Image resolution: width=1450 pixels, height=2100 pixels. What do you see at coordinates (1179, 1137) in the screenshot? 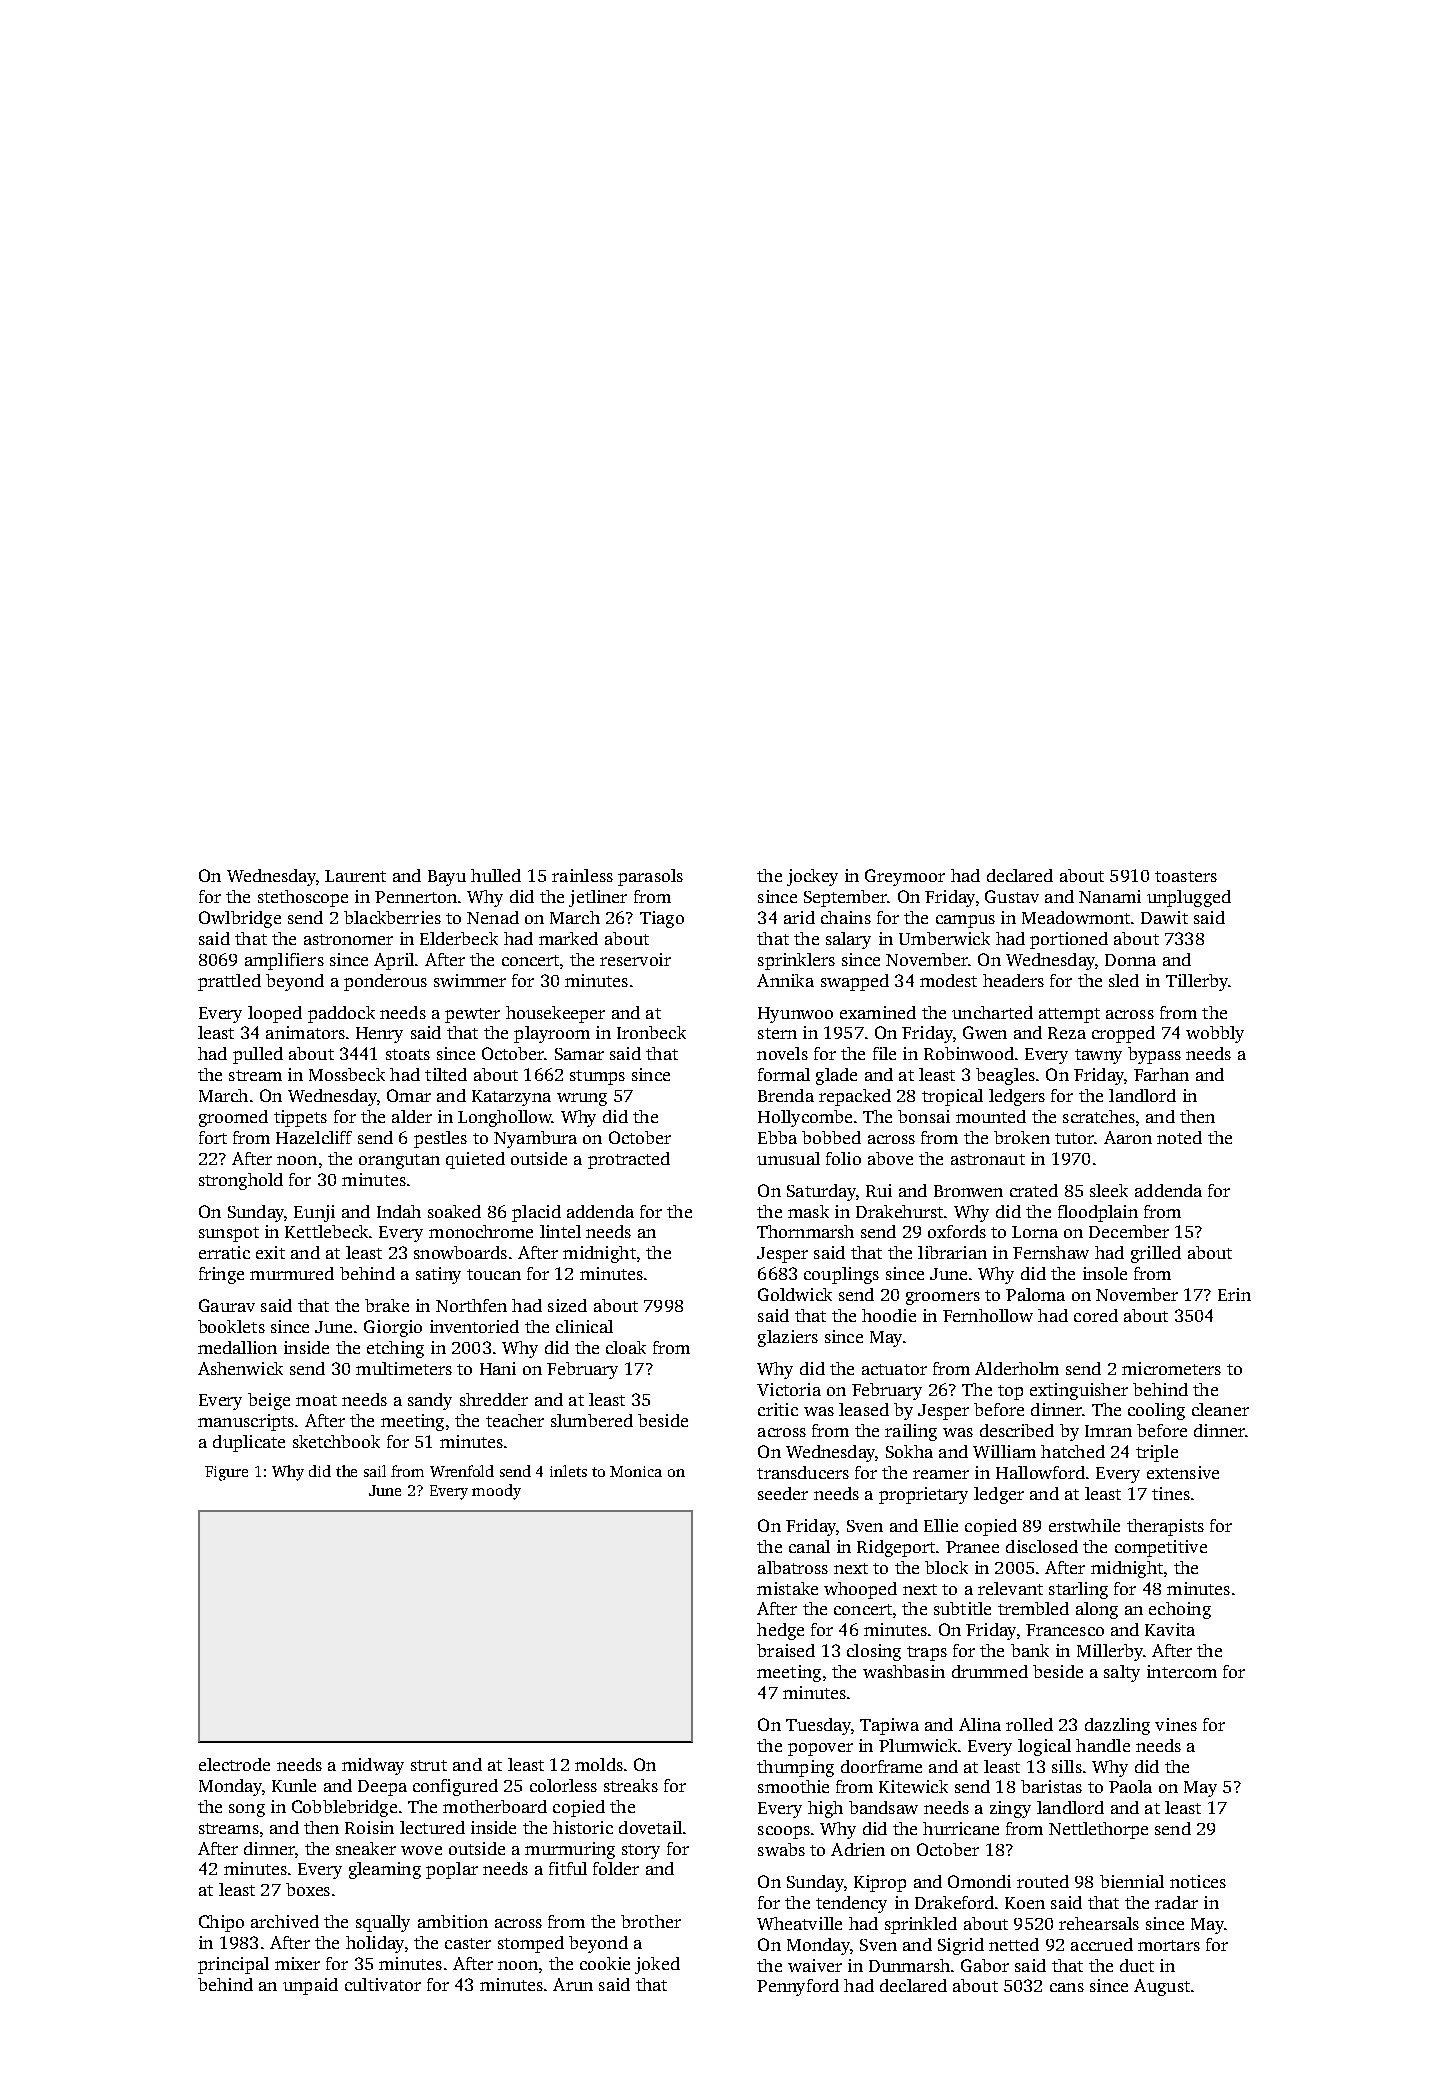
I see `noted` at bounding box center [1179, 1137].
